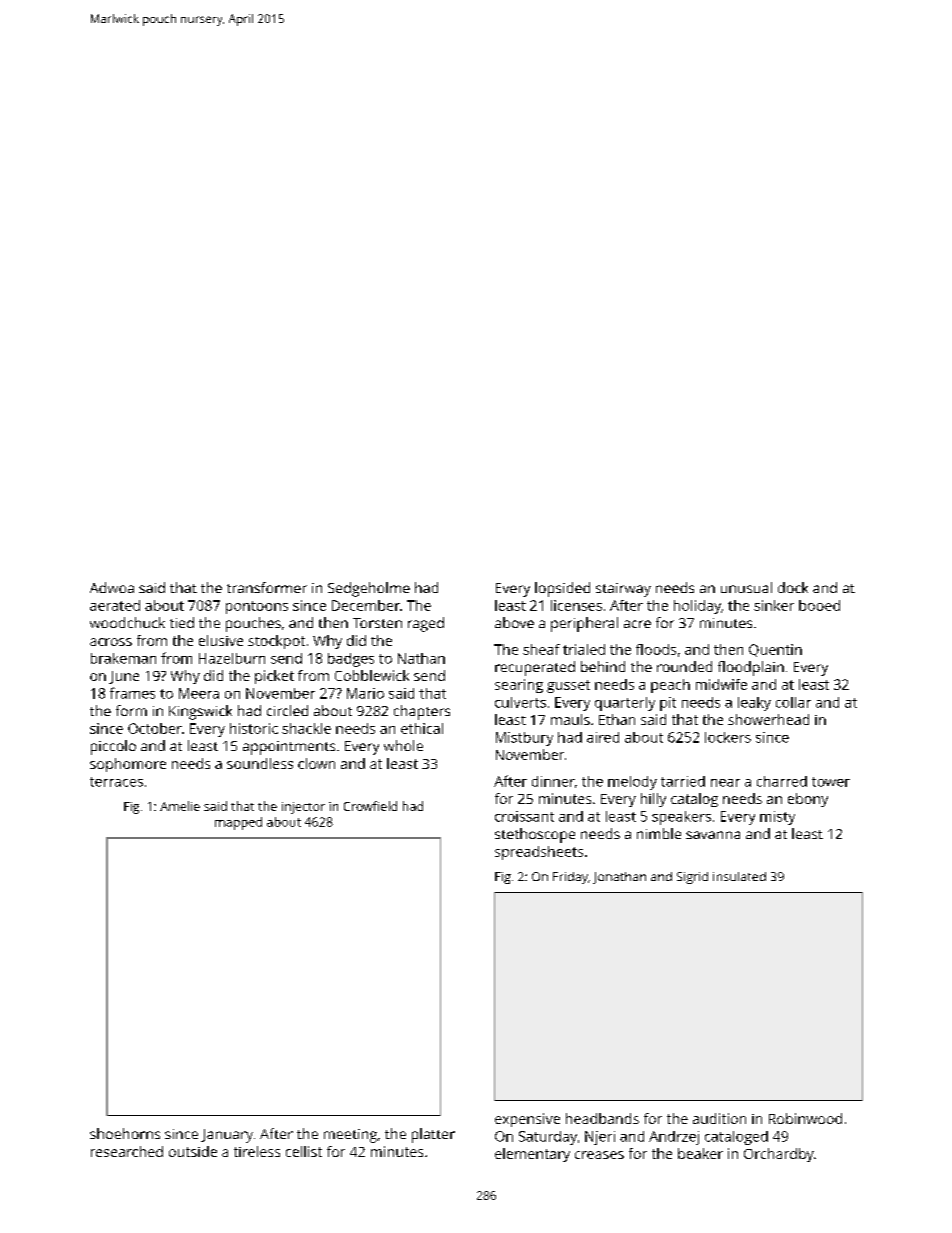 Image resolution: width=952 pixels, height=1233 pixels. Describe the element at coordinates (535, 835) in the screenshot. I see `stethoscope` at that location.
